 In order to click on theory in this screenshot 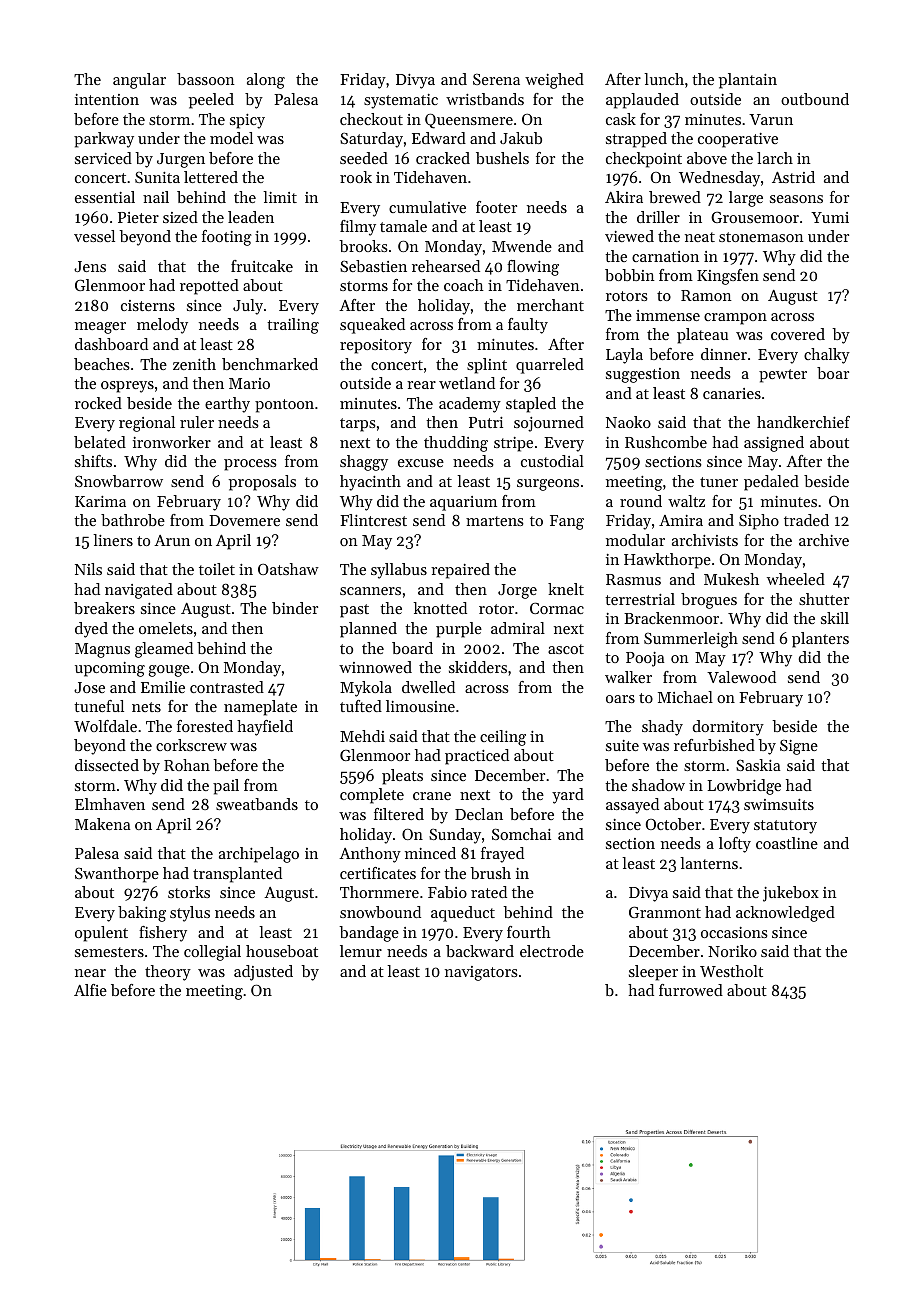, I will do `click(168, 973)`.
